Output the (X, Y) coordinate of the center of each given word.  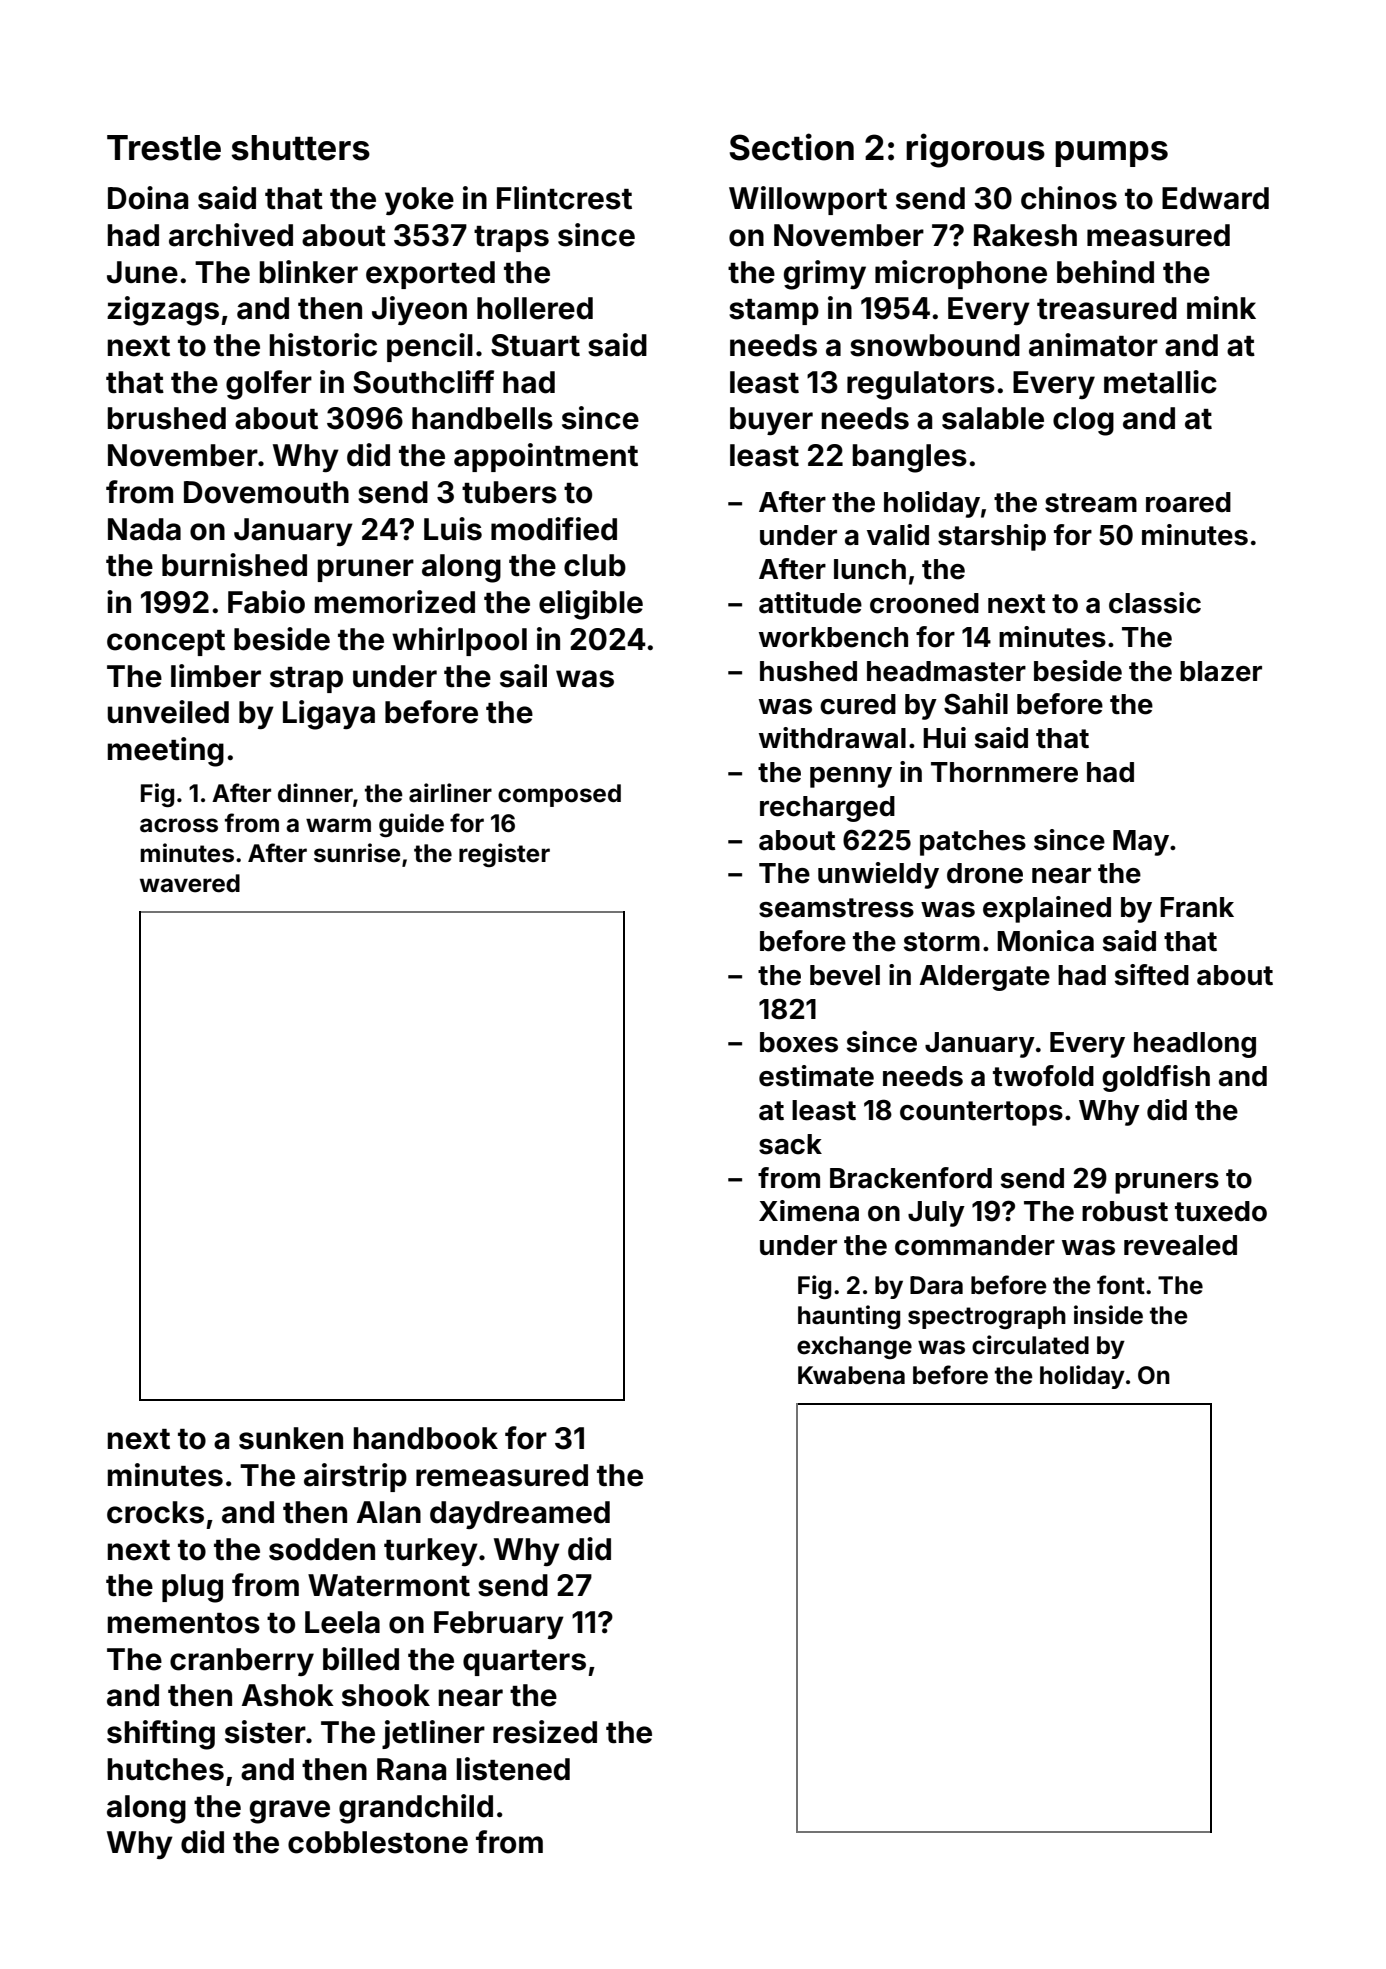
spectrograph (987, 1317)
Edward (1215, 198)
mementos (184, 1623)
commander (975, 1245)
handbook (426, 1438)
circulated (1030, 1345)
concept (166, 643)
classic (1155, 603)
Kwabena (851, 1375)
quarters (524, 1663)
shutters (300, 148)
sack (790, 1144)
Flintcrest (564, 198)
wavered (190, 883)
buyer (771, 421)
